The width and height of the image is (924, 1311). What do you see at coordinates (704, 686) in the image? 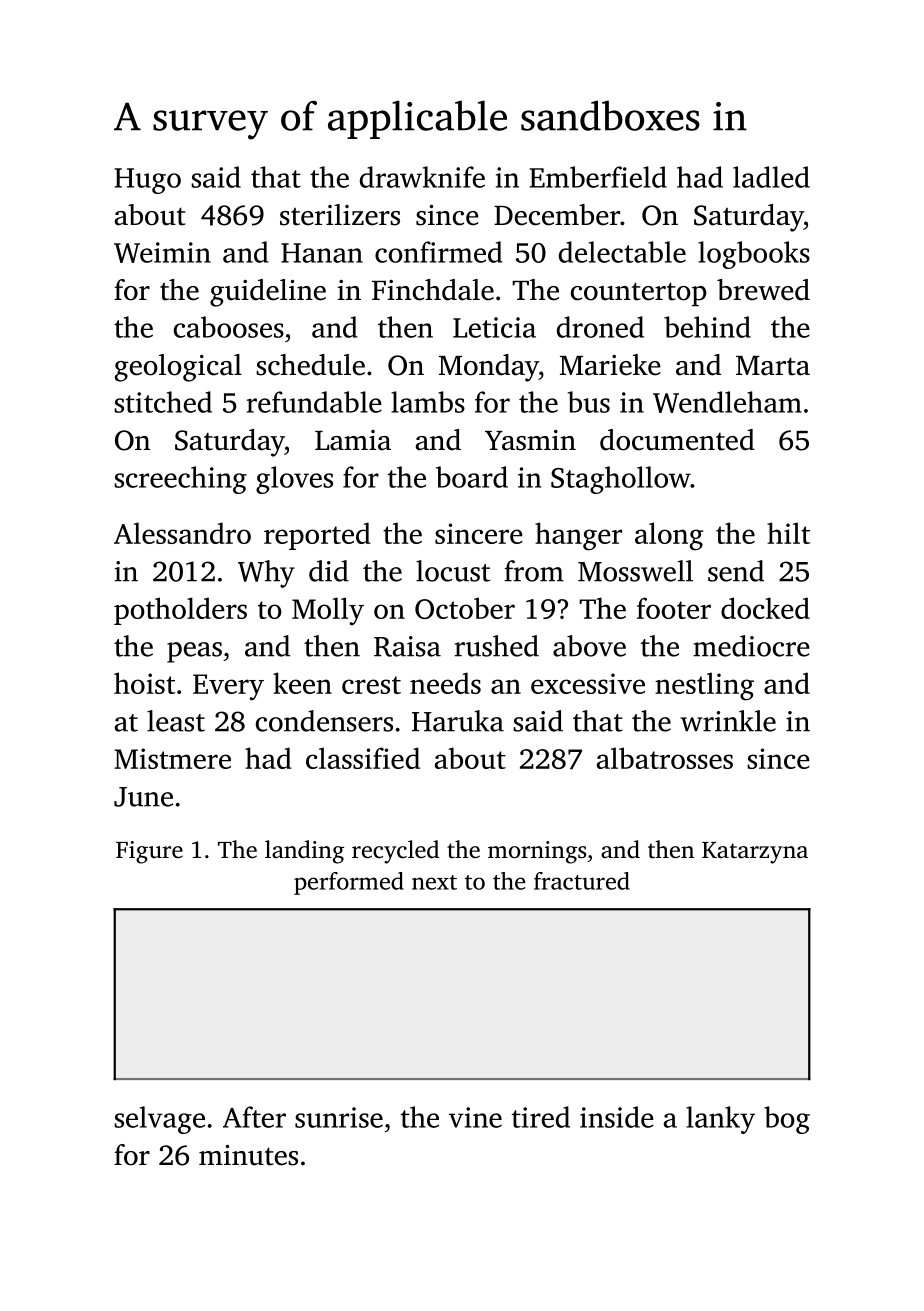
I see `nestling` at bounding box center [704, 686].
